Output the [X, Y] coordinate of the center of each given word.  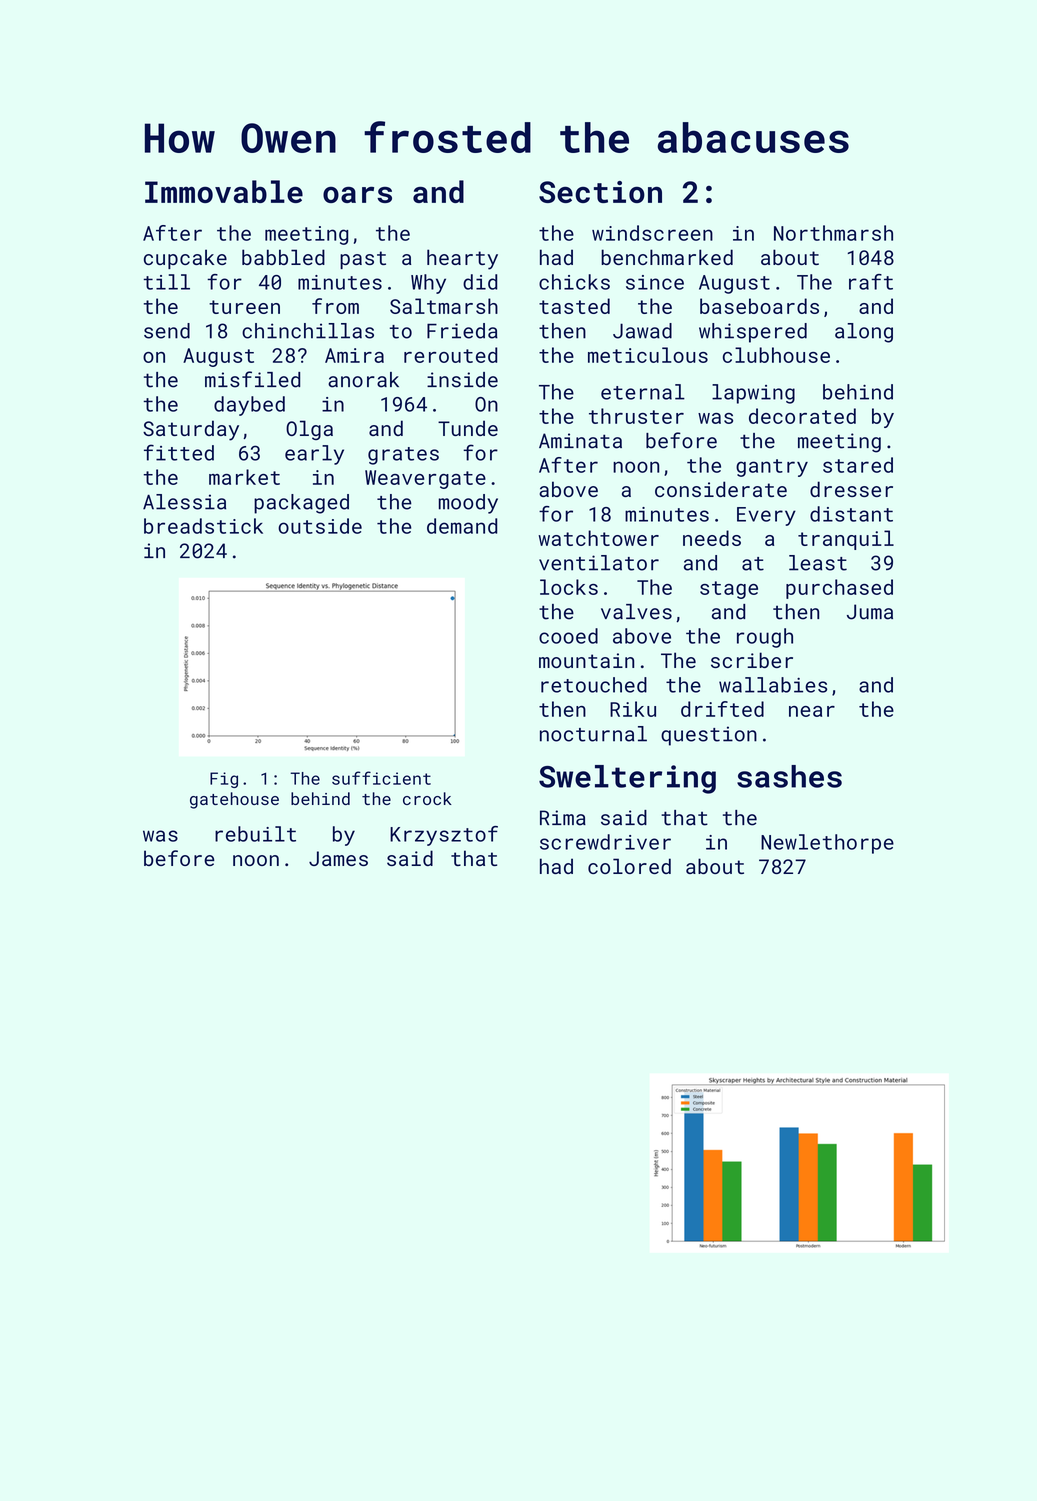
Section [600, 192]
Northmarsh [833, 233]
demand [462, 526]
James [338, 858]
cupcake [185, 259]
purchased [839, 589]
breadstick [203, 526]
